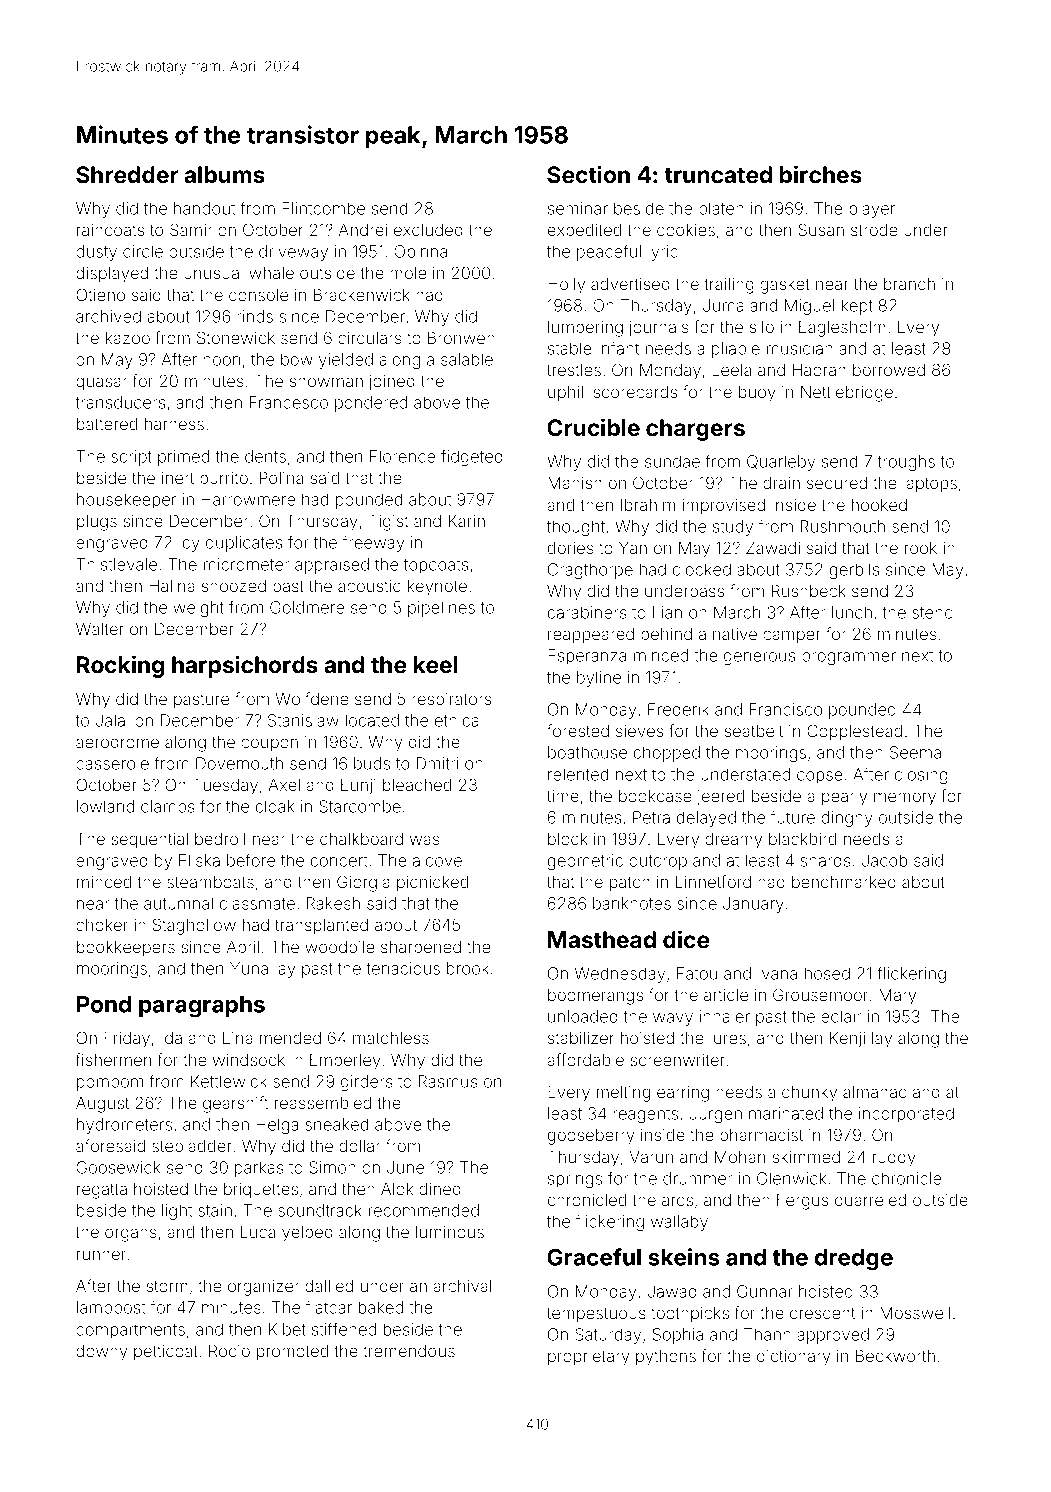  I want to click on proprietary, so click(588, 1358).
